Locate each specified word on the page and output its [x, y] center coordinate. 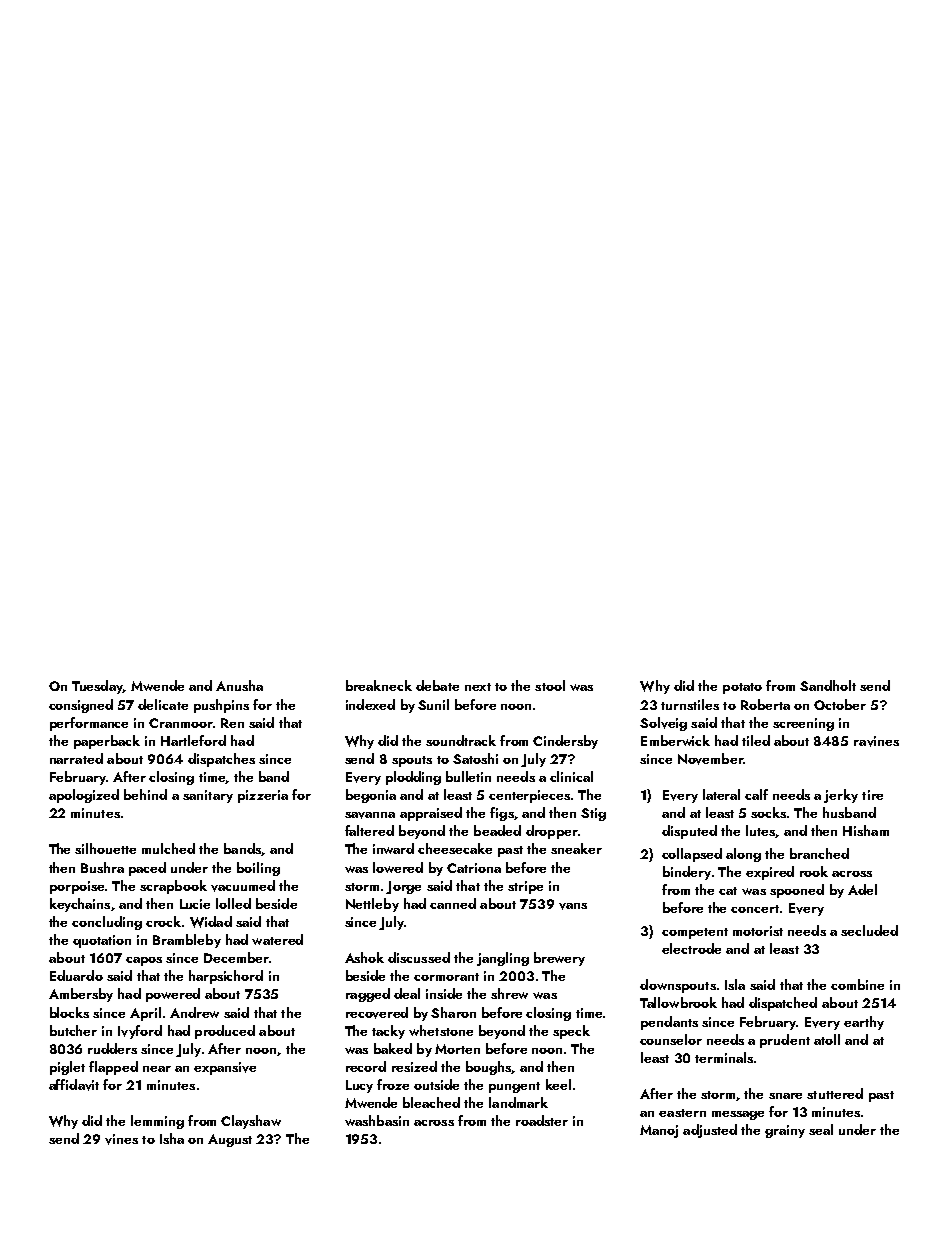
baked [393, 1048]
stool [550, 685]
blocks [69, 1012]
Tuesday [97, 687]
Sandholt [828, 685]
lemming [157, 1122]
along [743, 855]
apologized [84, 796]
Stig [593, 814]
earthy [864, 1023]
